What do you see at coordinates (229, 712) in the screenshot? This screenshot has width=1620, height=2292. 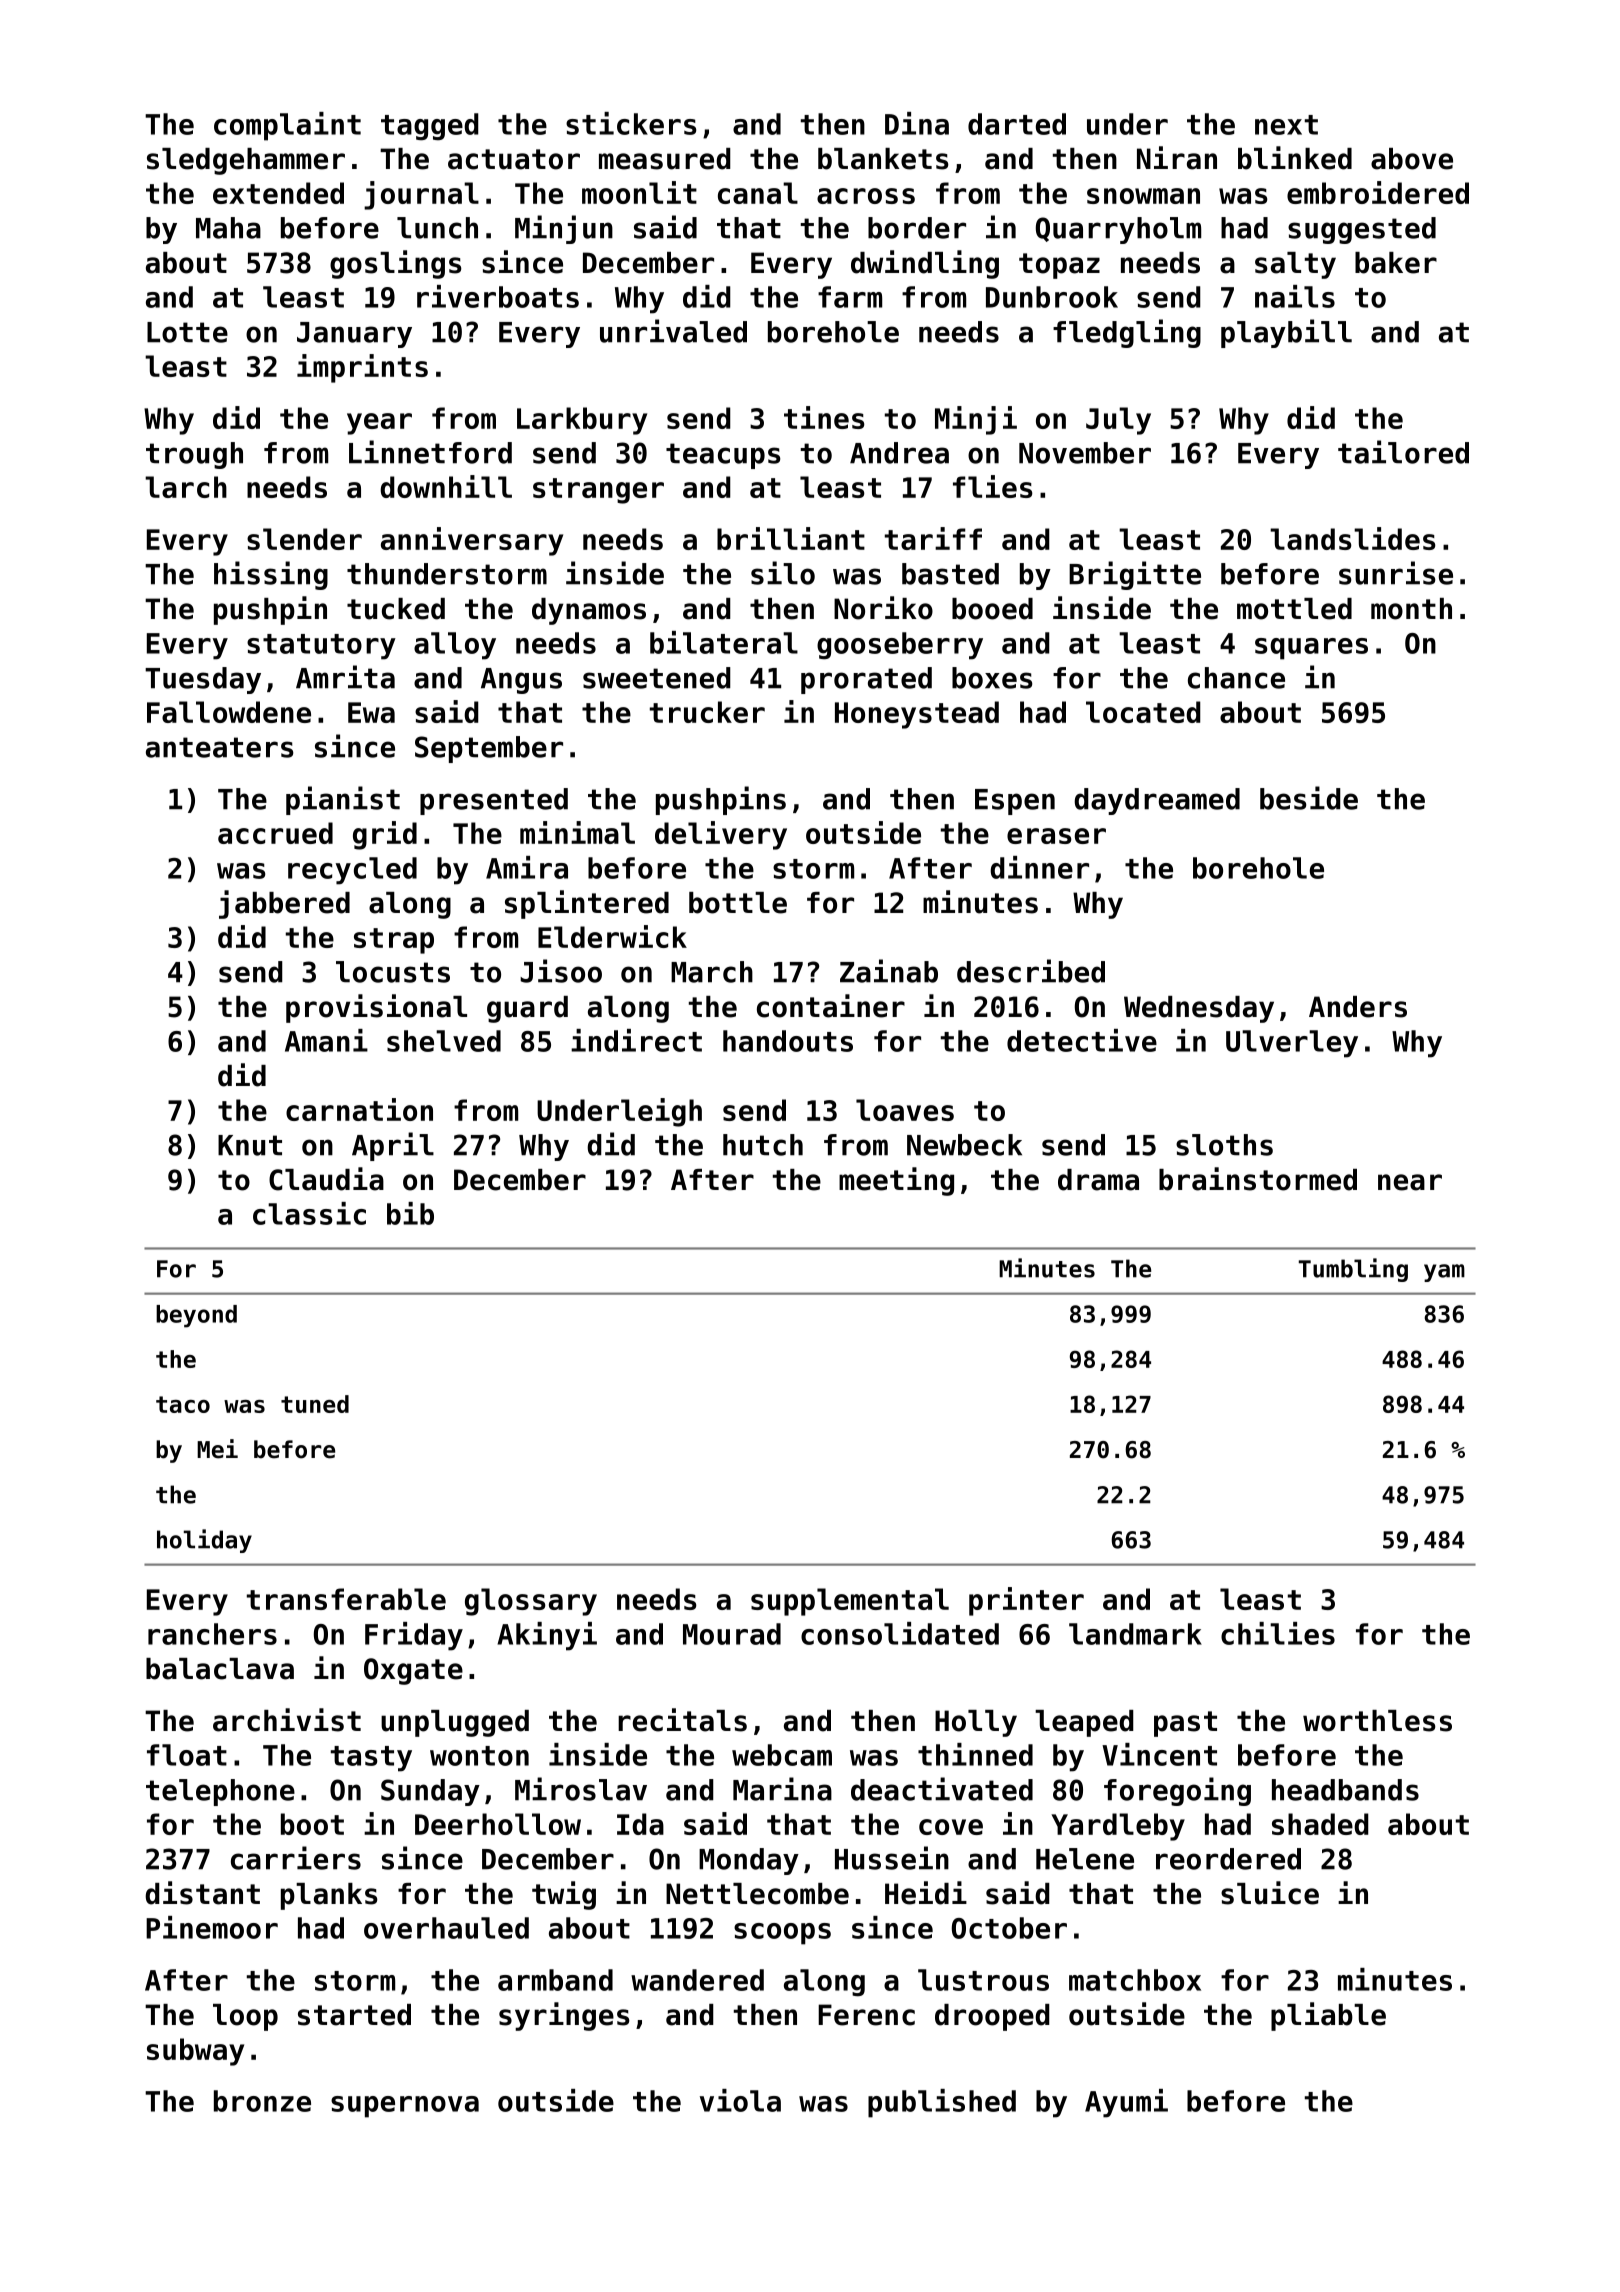 I see `Fallowdene` at bounding box center [229, 712].
